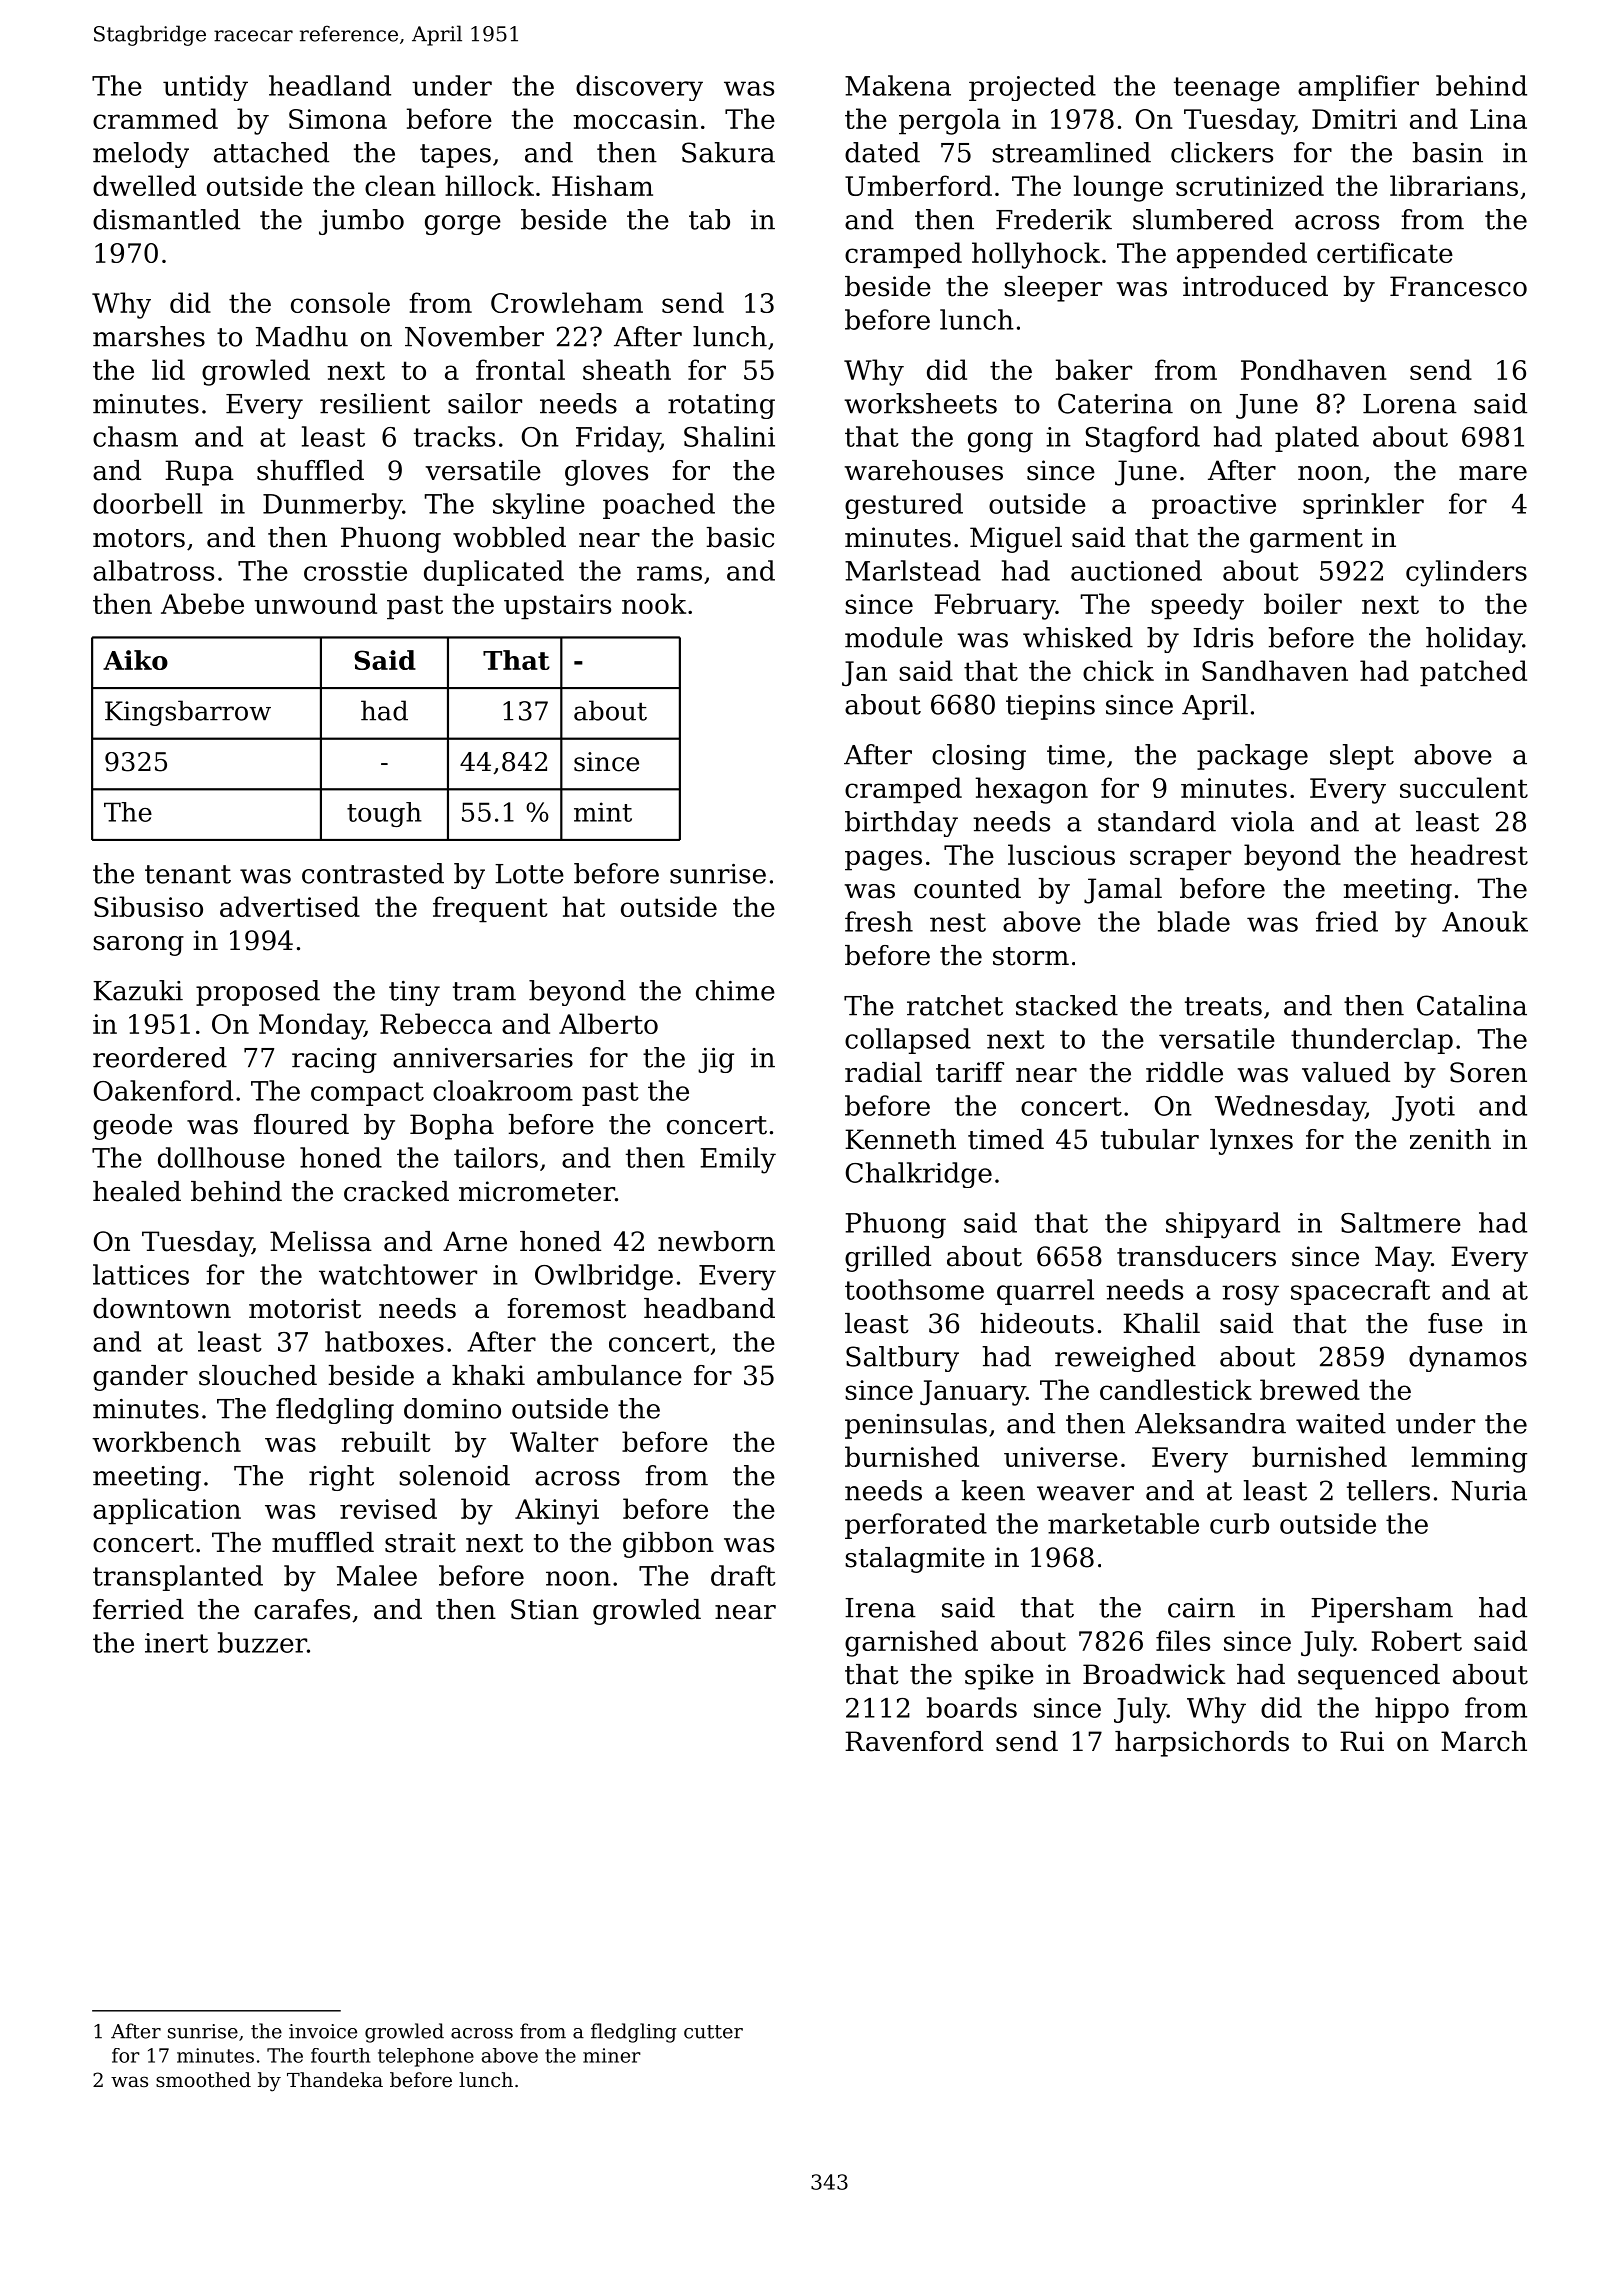  Describe the element at coordinates (1485, 921) in the screenshot. I see `Anouk` at that location.
